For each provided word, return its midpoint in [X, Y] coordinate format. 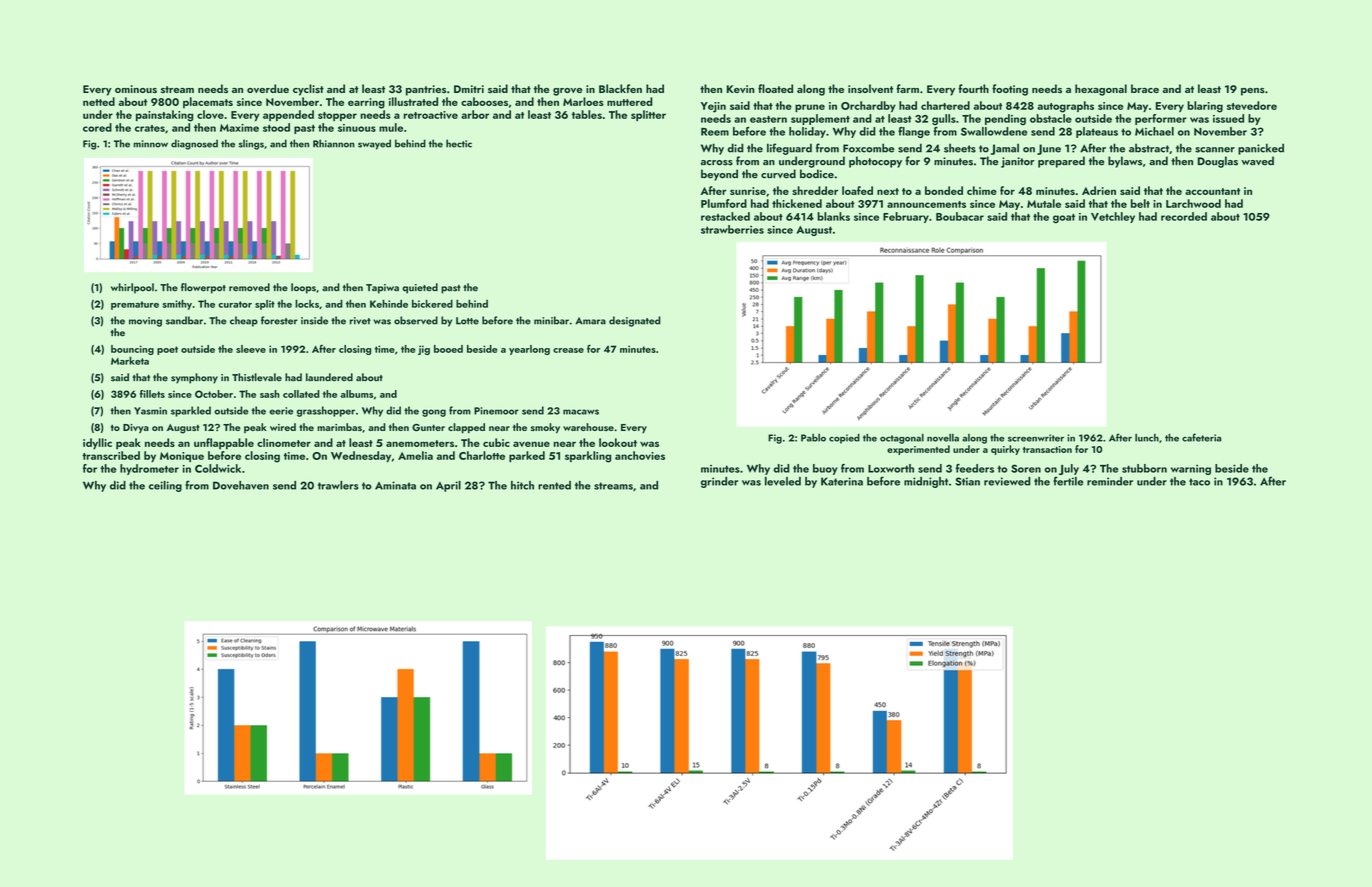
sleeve [251, 349]
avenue [531, 444]
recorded [1184, 216]
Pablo [813, 438]
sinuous [357, 128]
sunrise [748, 191]
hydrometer [149, 469]
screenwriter [1036, 438]
